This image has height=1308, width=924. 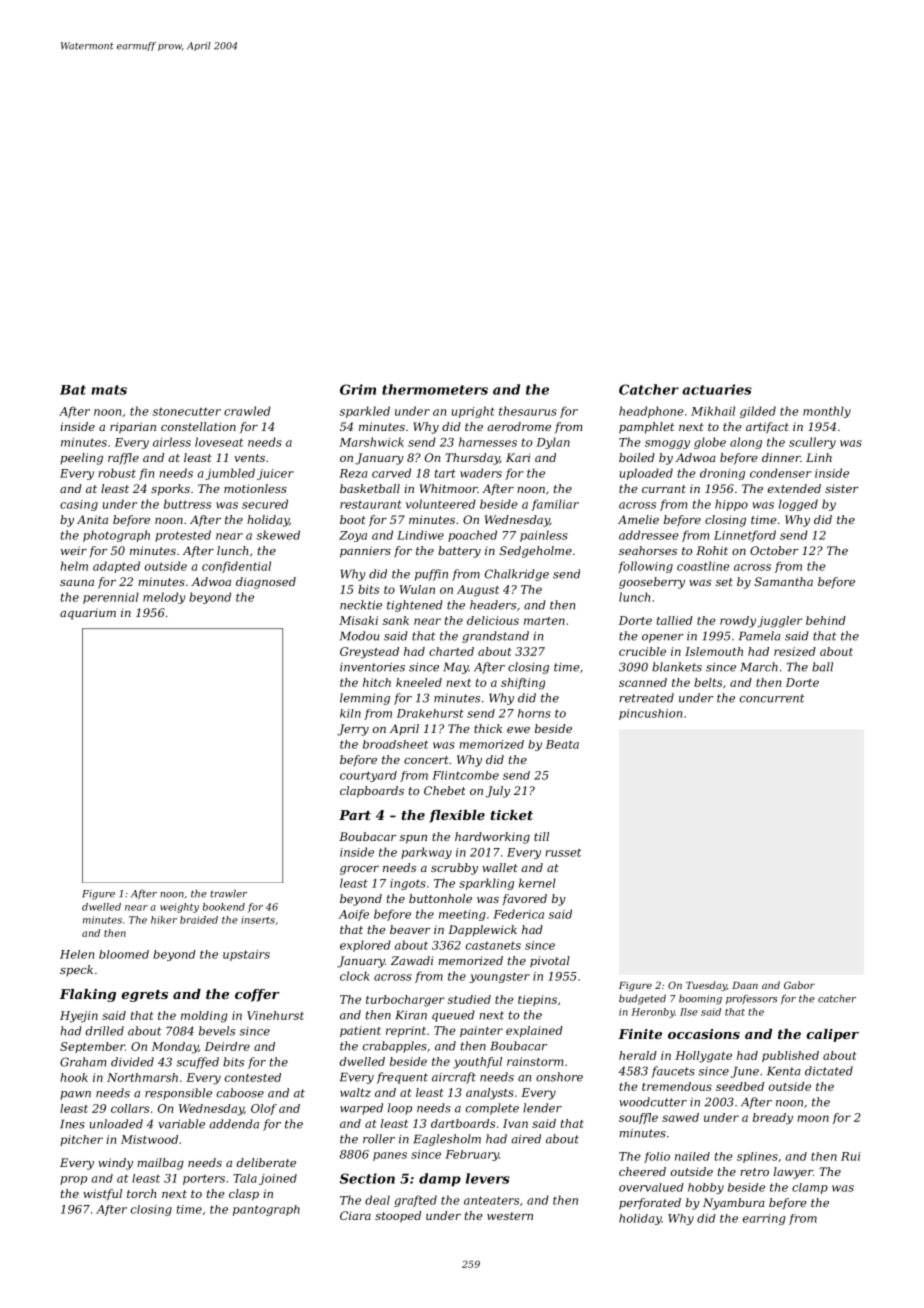 I want to click on porters, so click(x=204, y=1180).
